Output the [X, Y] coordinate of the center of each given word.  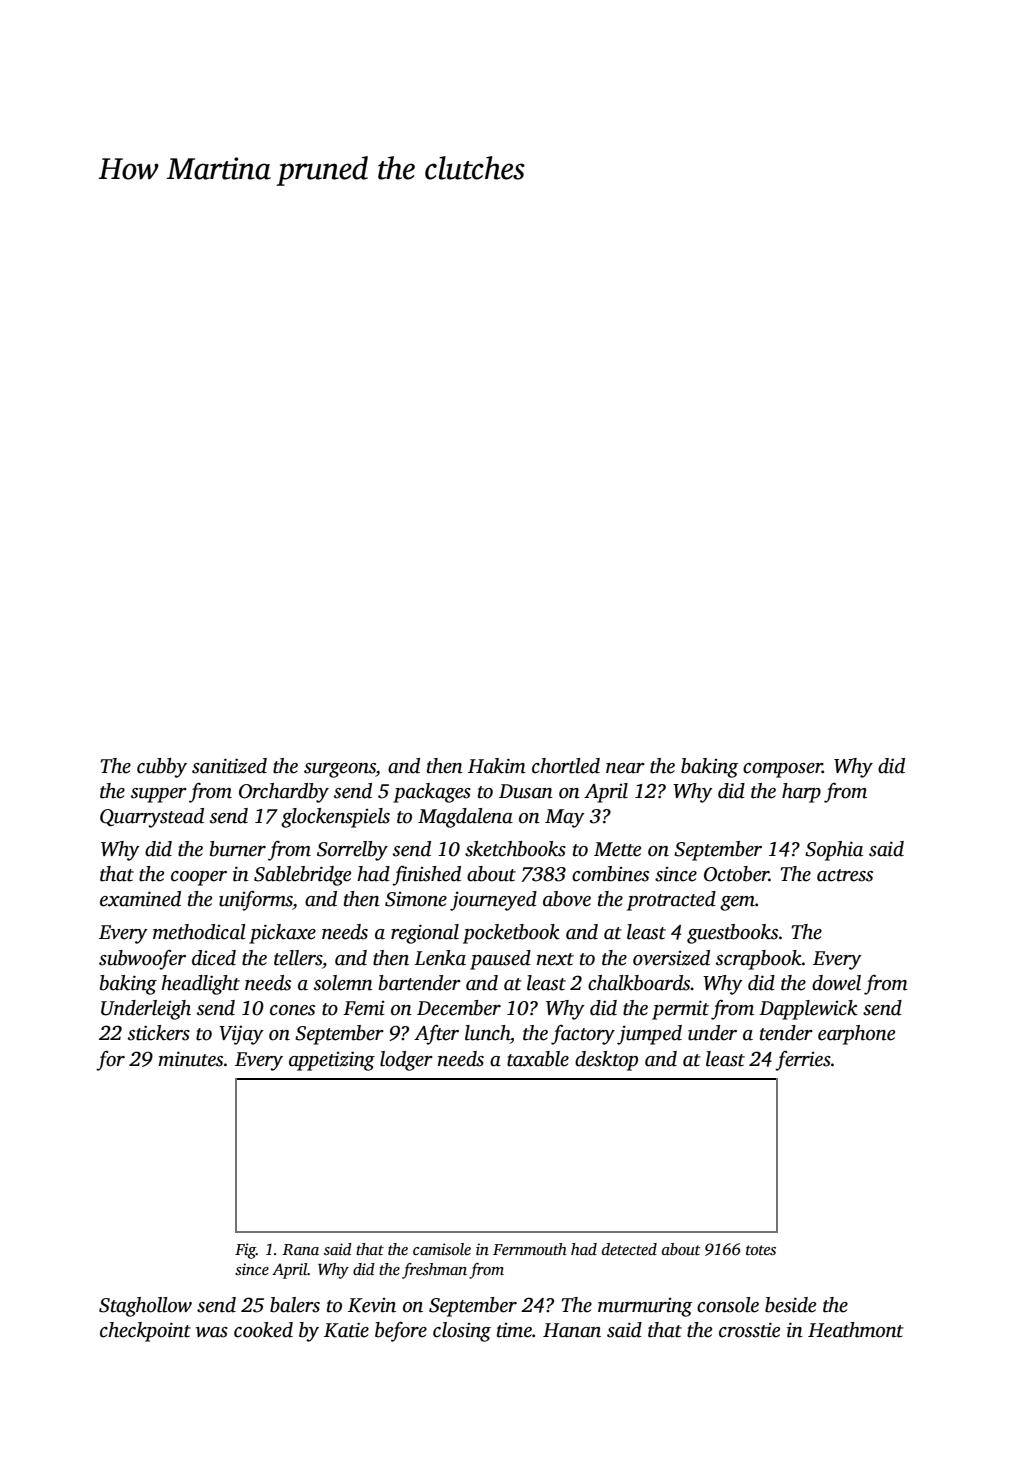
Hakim [497, 766]
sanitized [229, 766]
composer [782, 770]
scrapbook [759, 960]
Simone [416, 899]
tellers [298, 958]
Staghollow [145, 1307]
